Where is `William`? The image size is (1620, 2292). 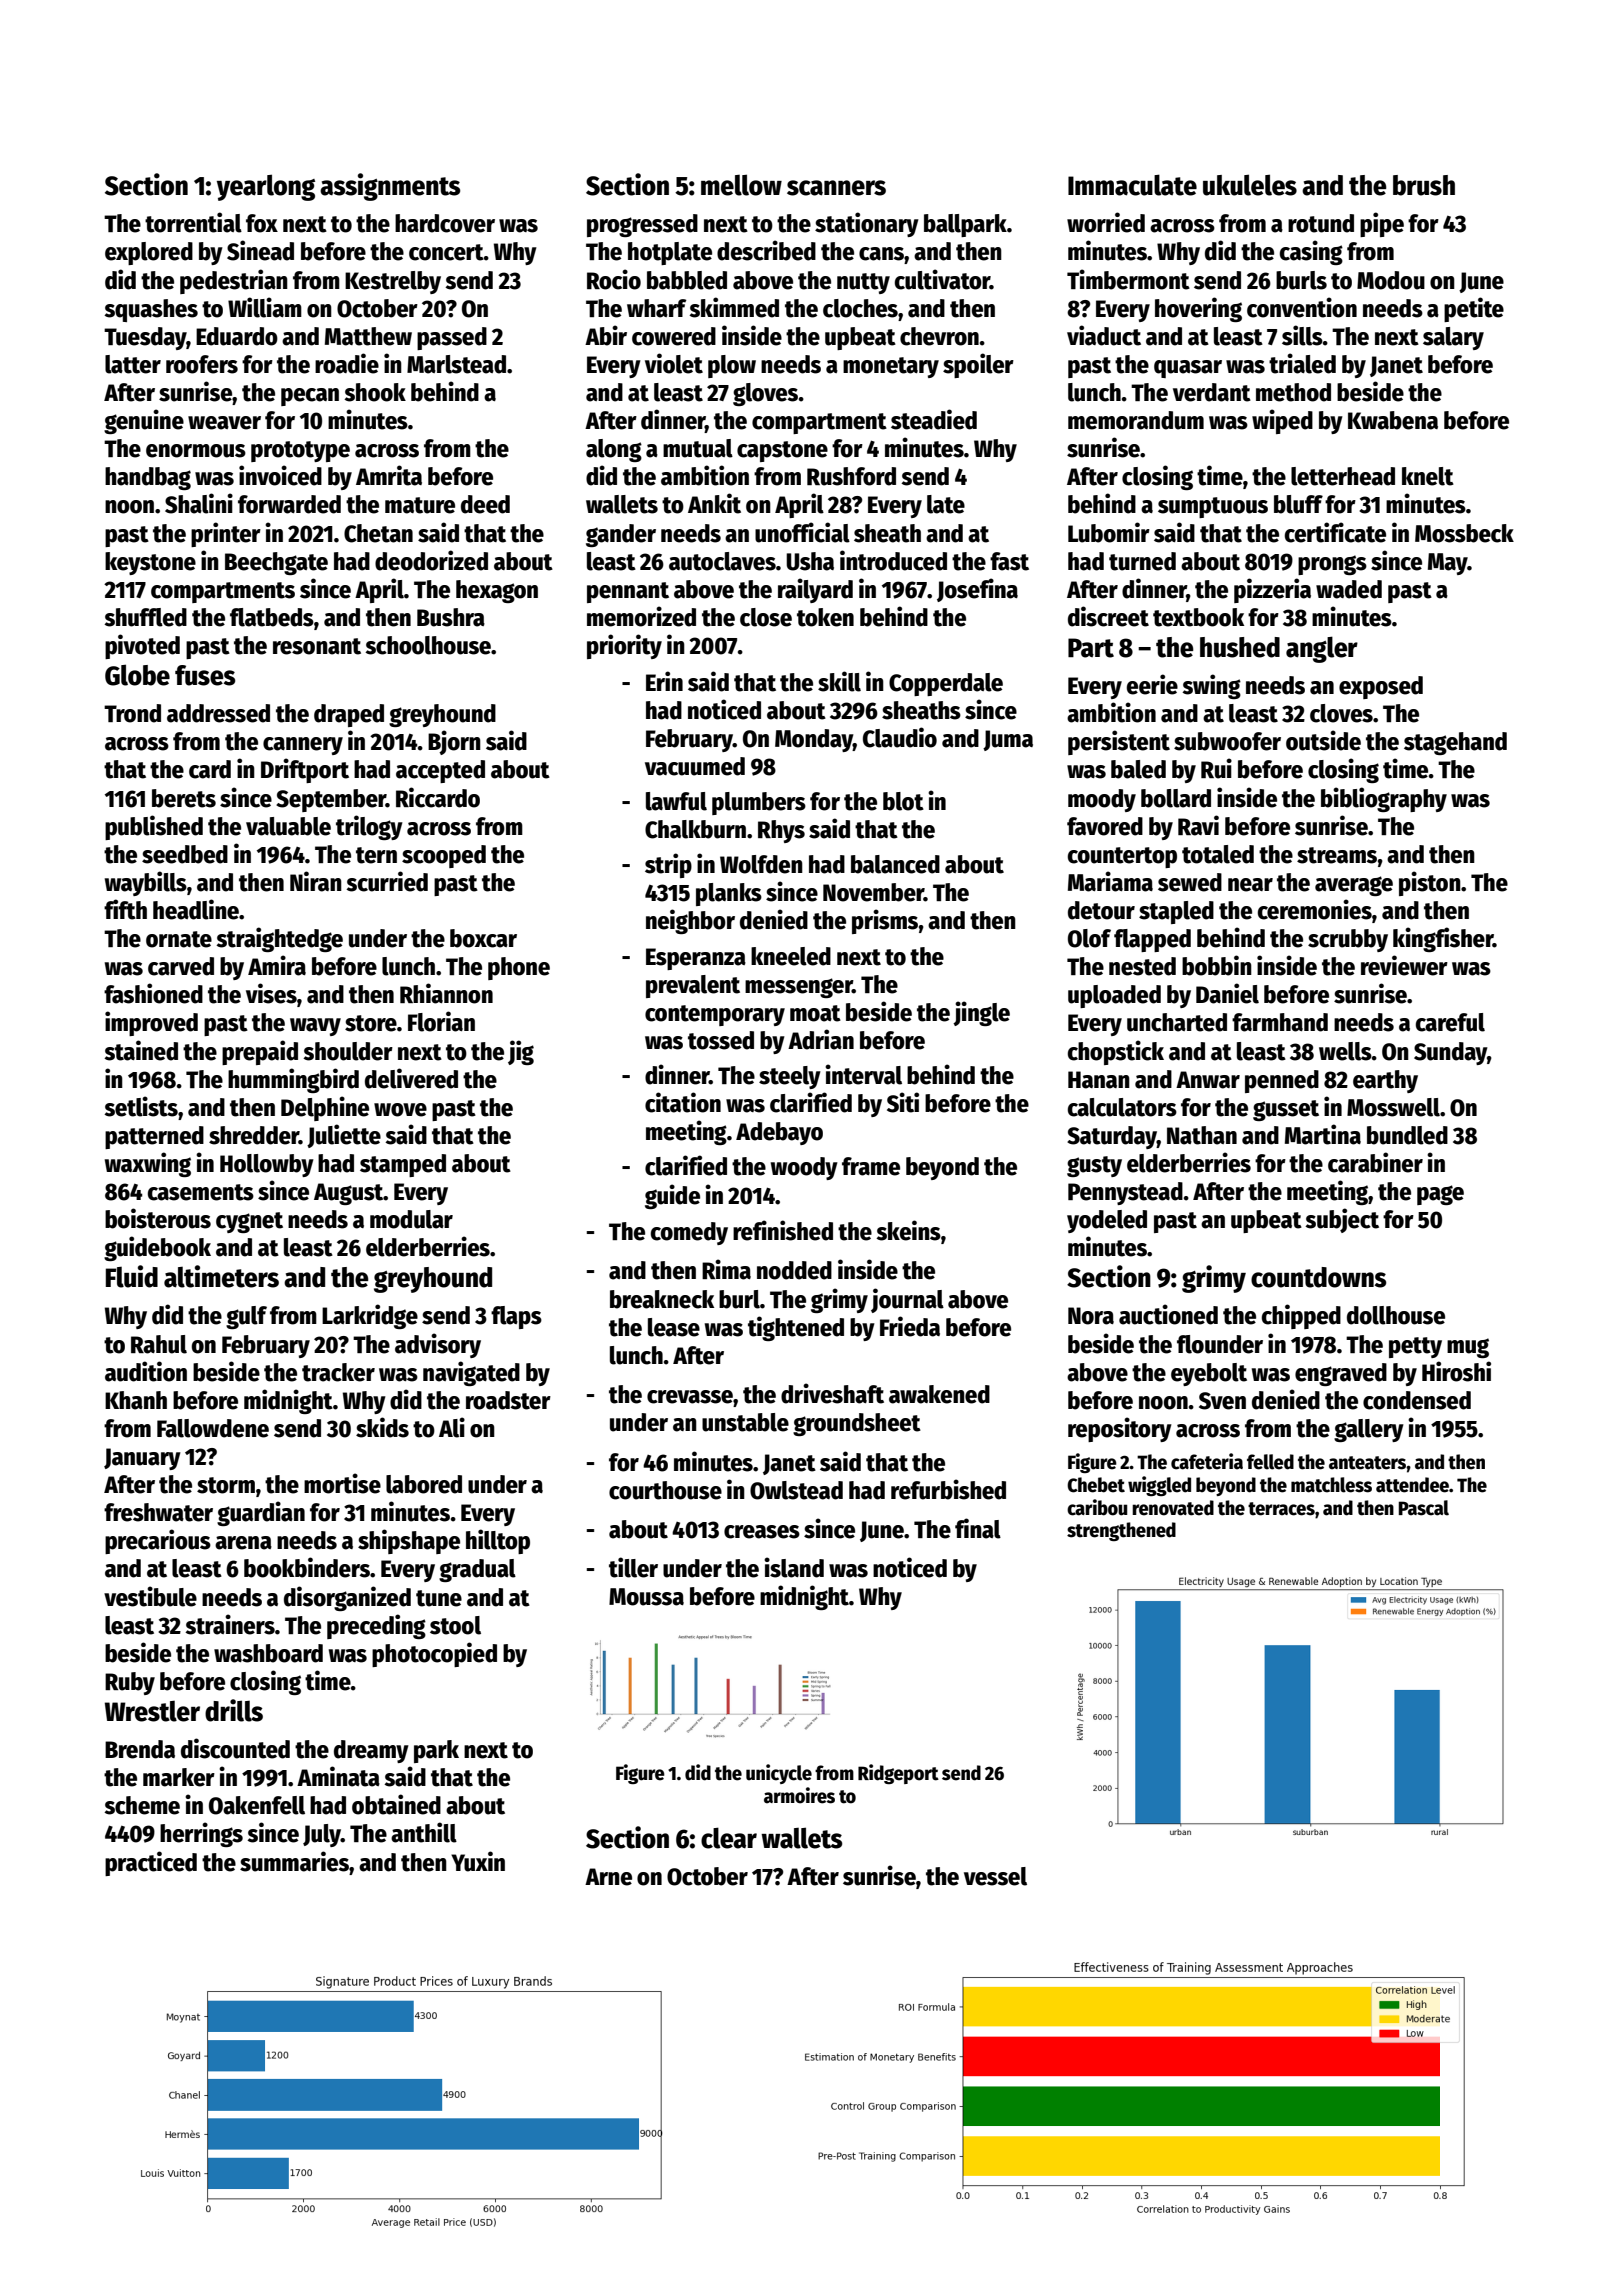
William is located at coordinates (265, 307).
